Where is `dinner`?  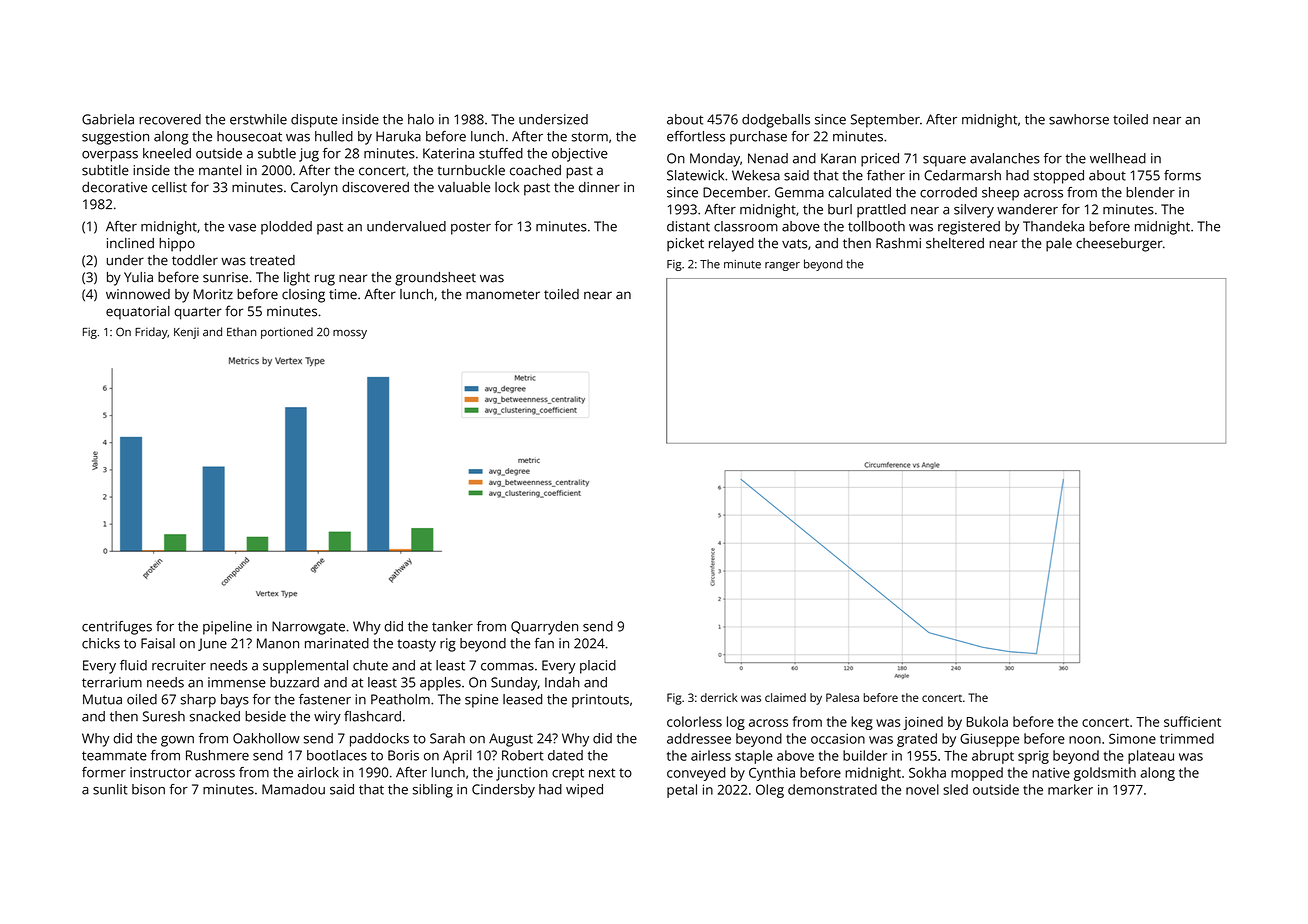 dinner is located at coordinates (599, 187).
